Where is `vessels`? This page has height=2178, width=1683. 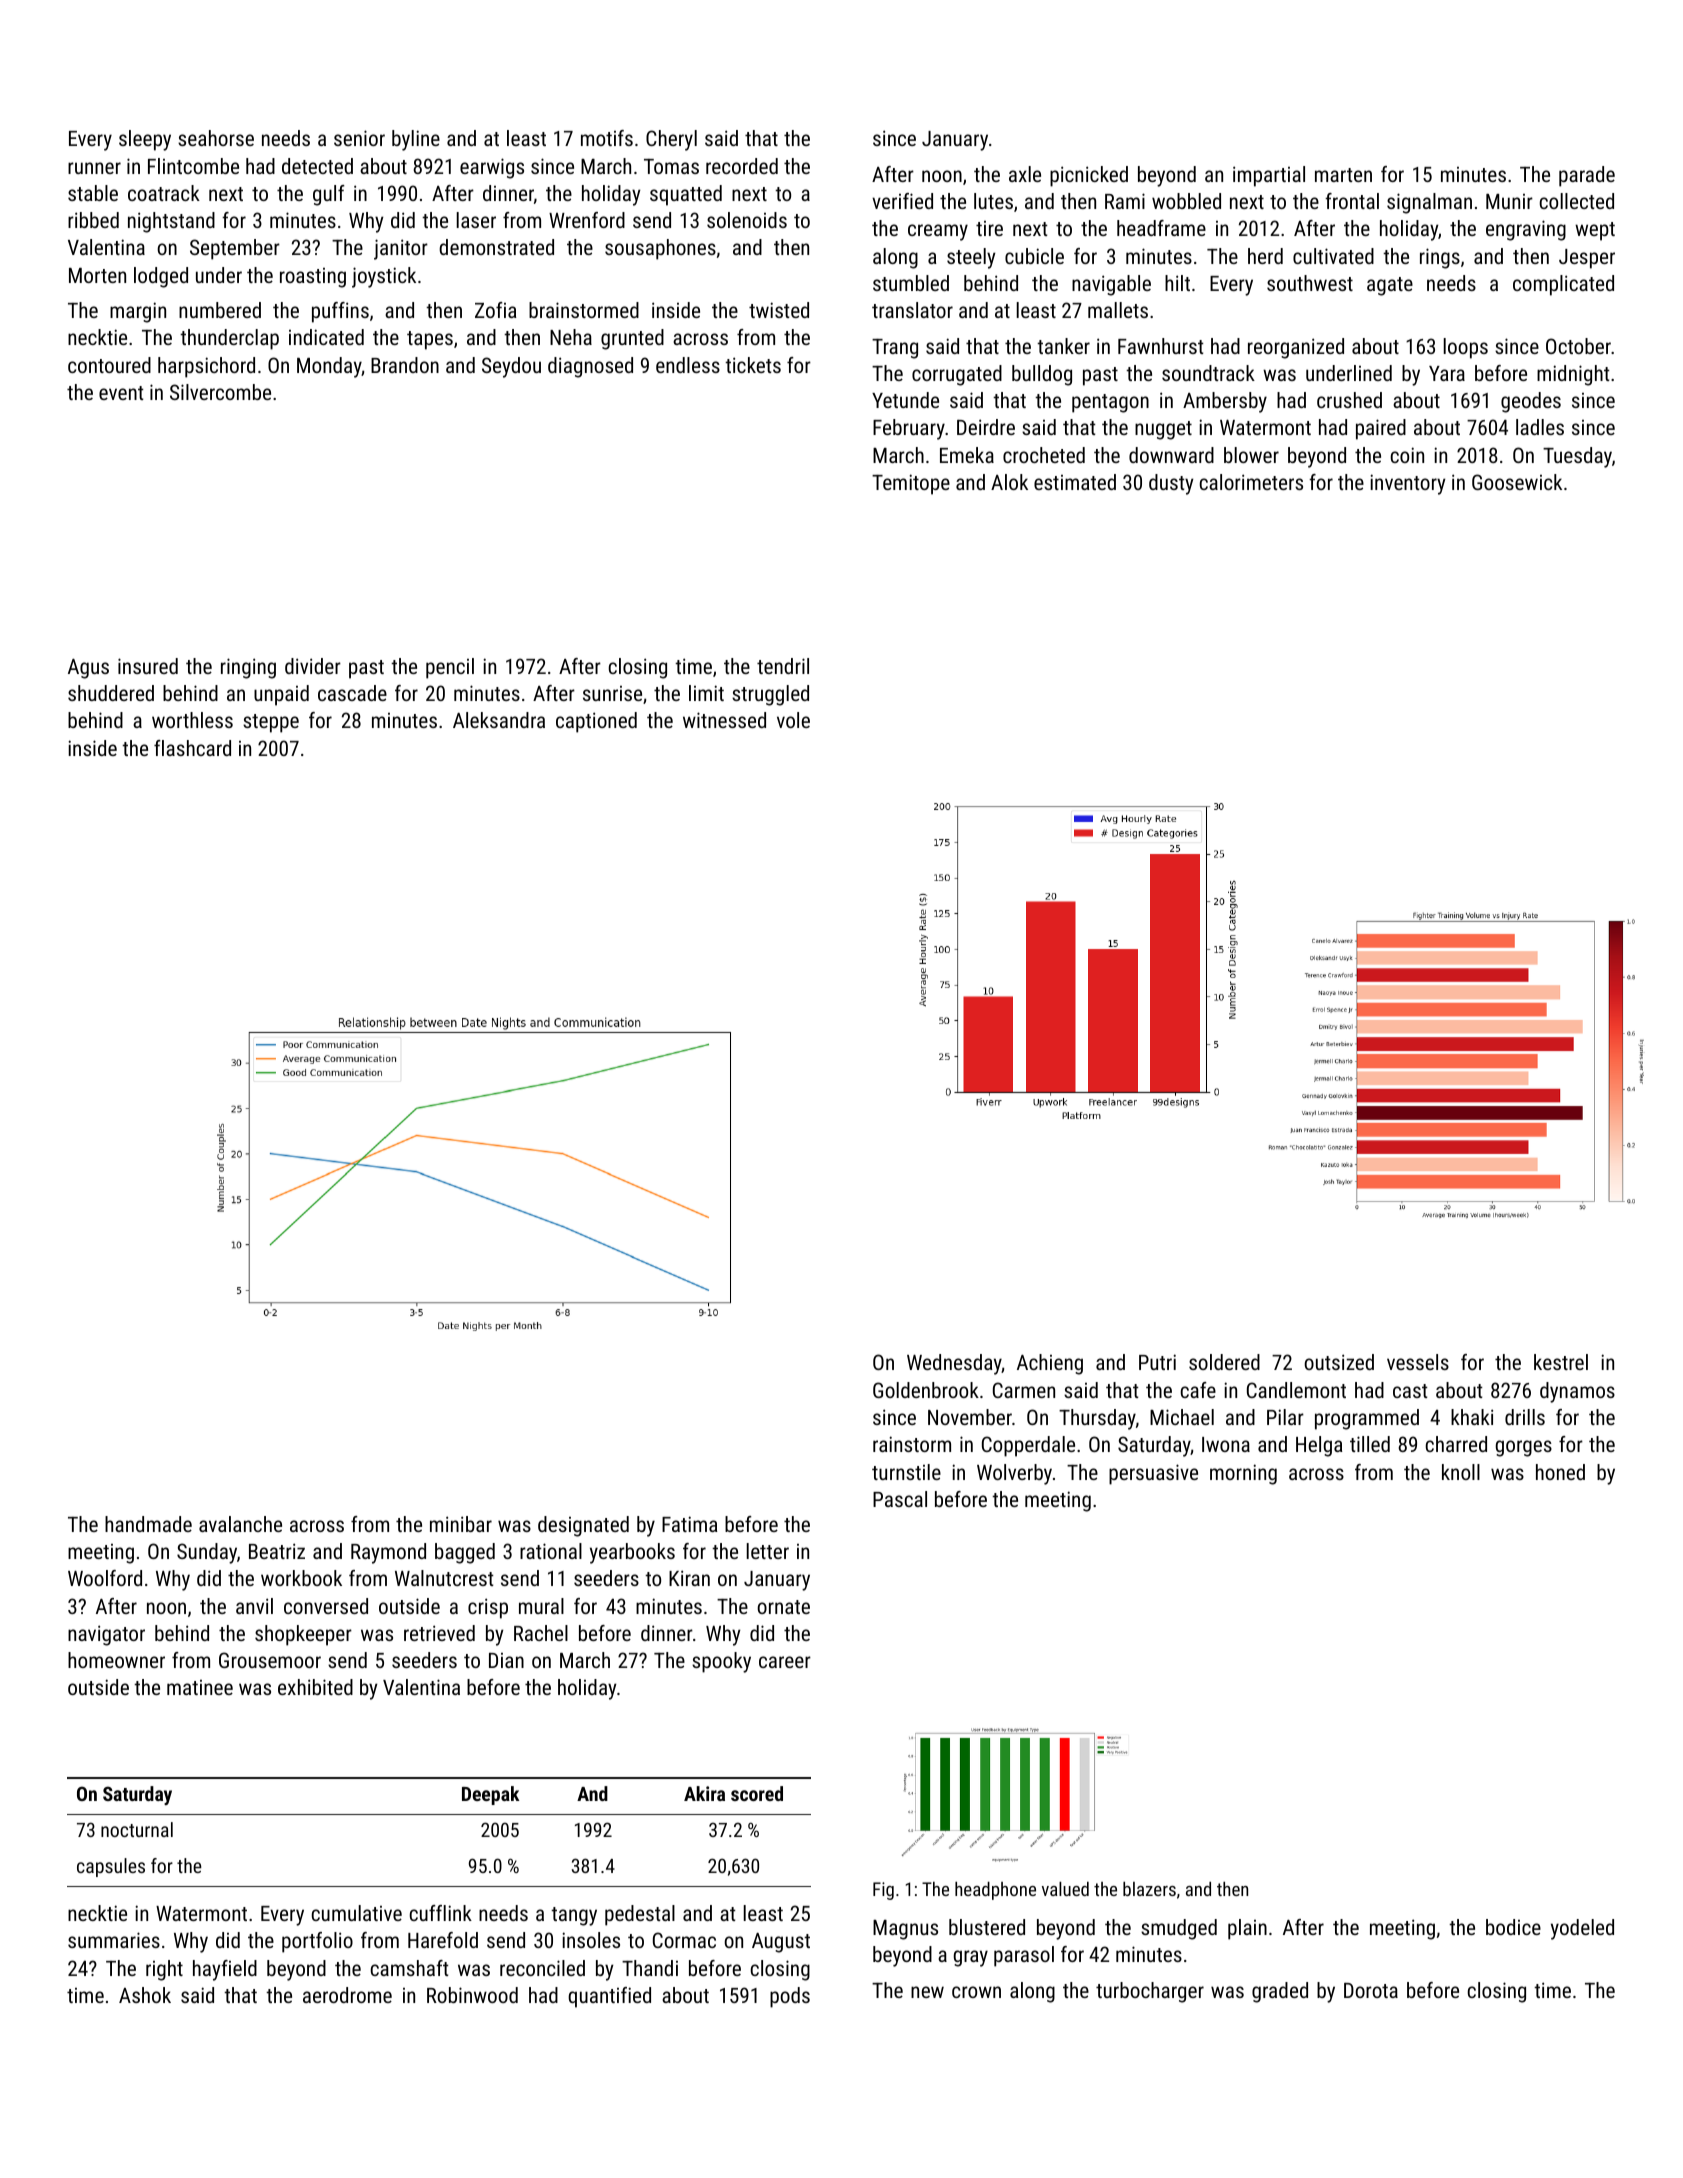
vessels is located at coordinates (1418, 1362).
